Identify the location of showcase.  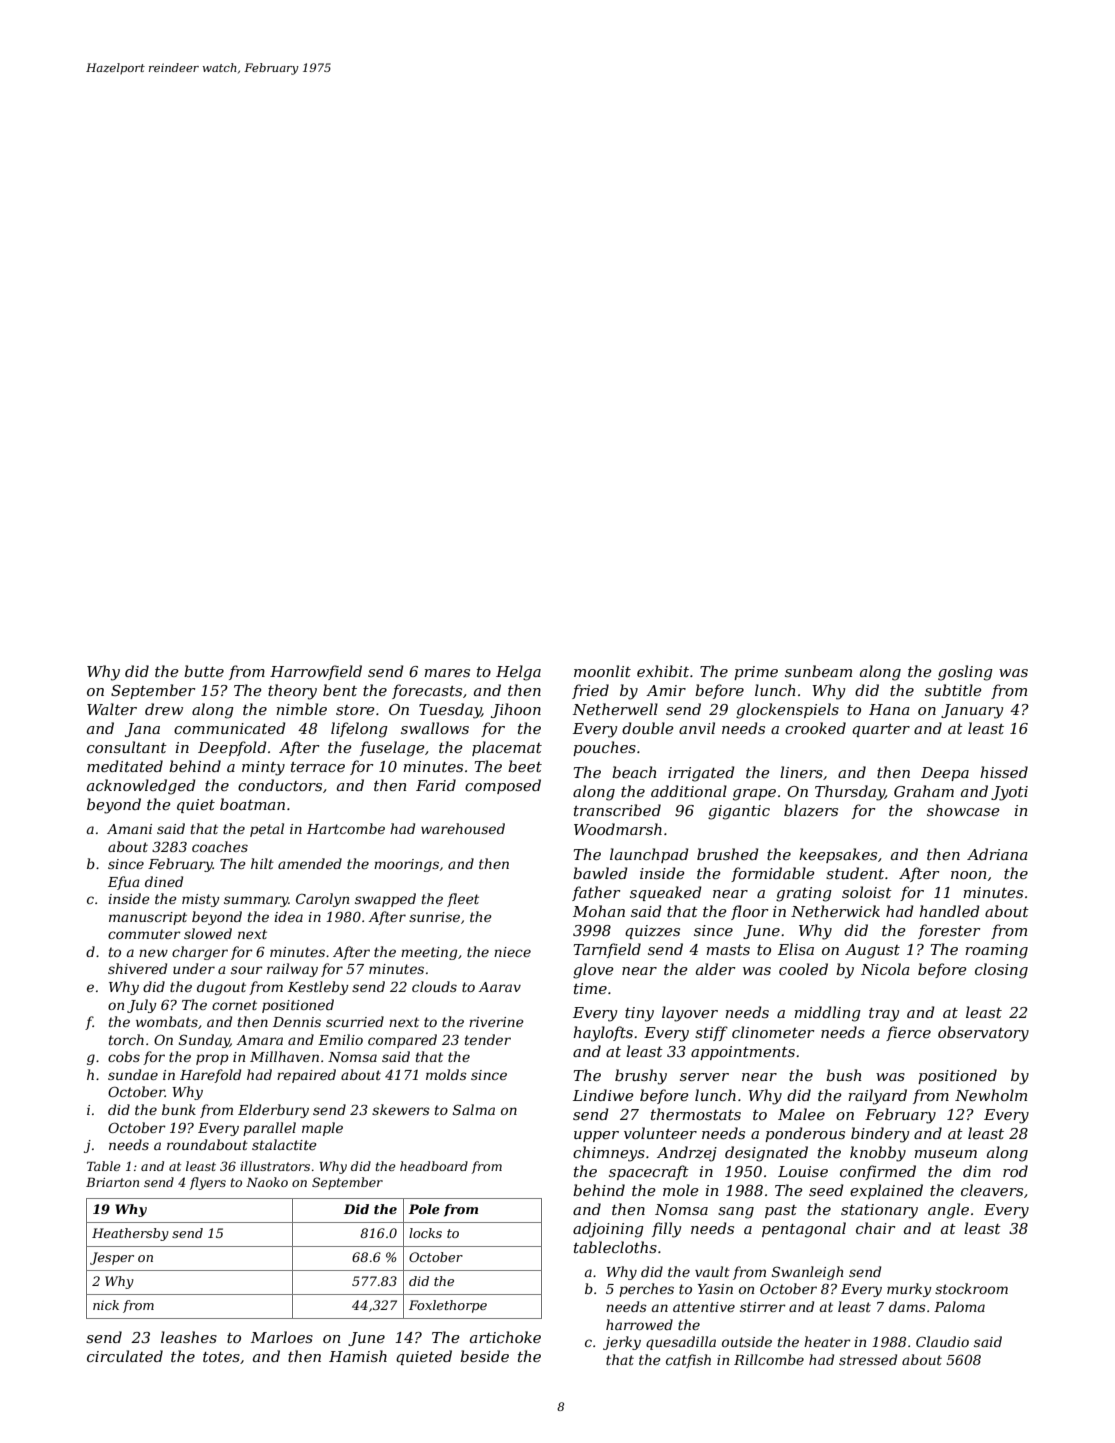
(963, 810).
